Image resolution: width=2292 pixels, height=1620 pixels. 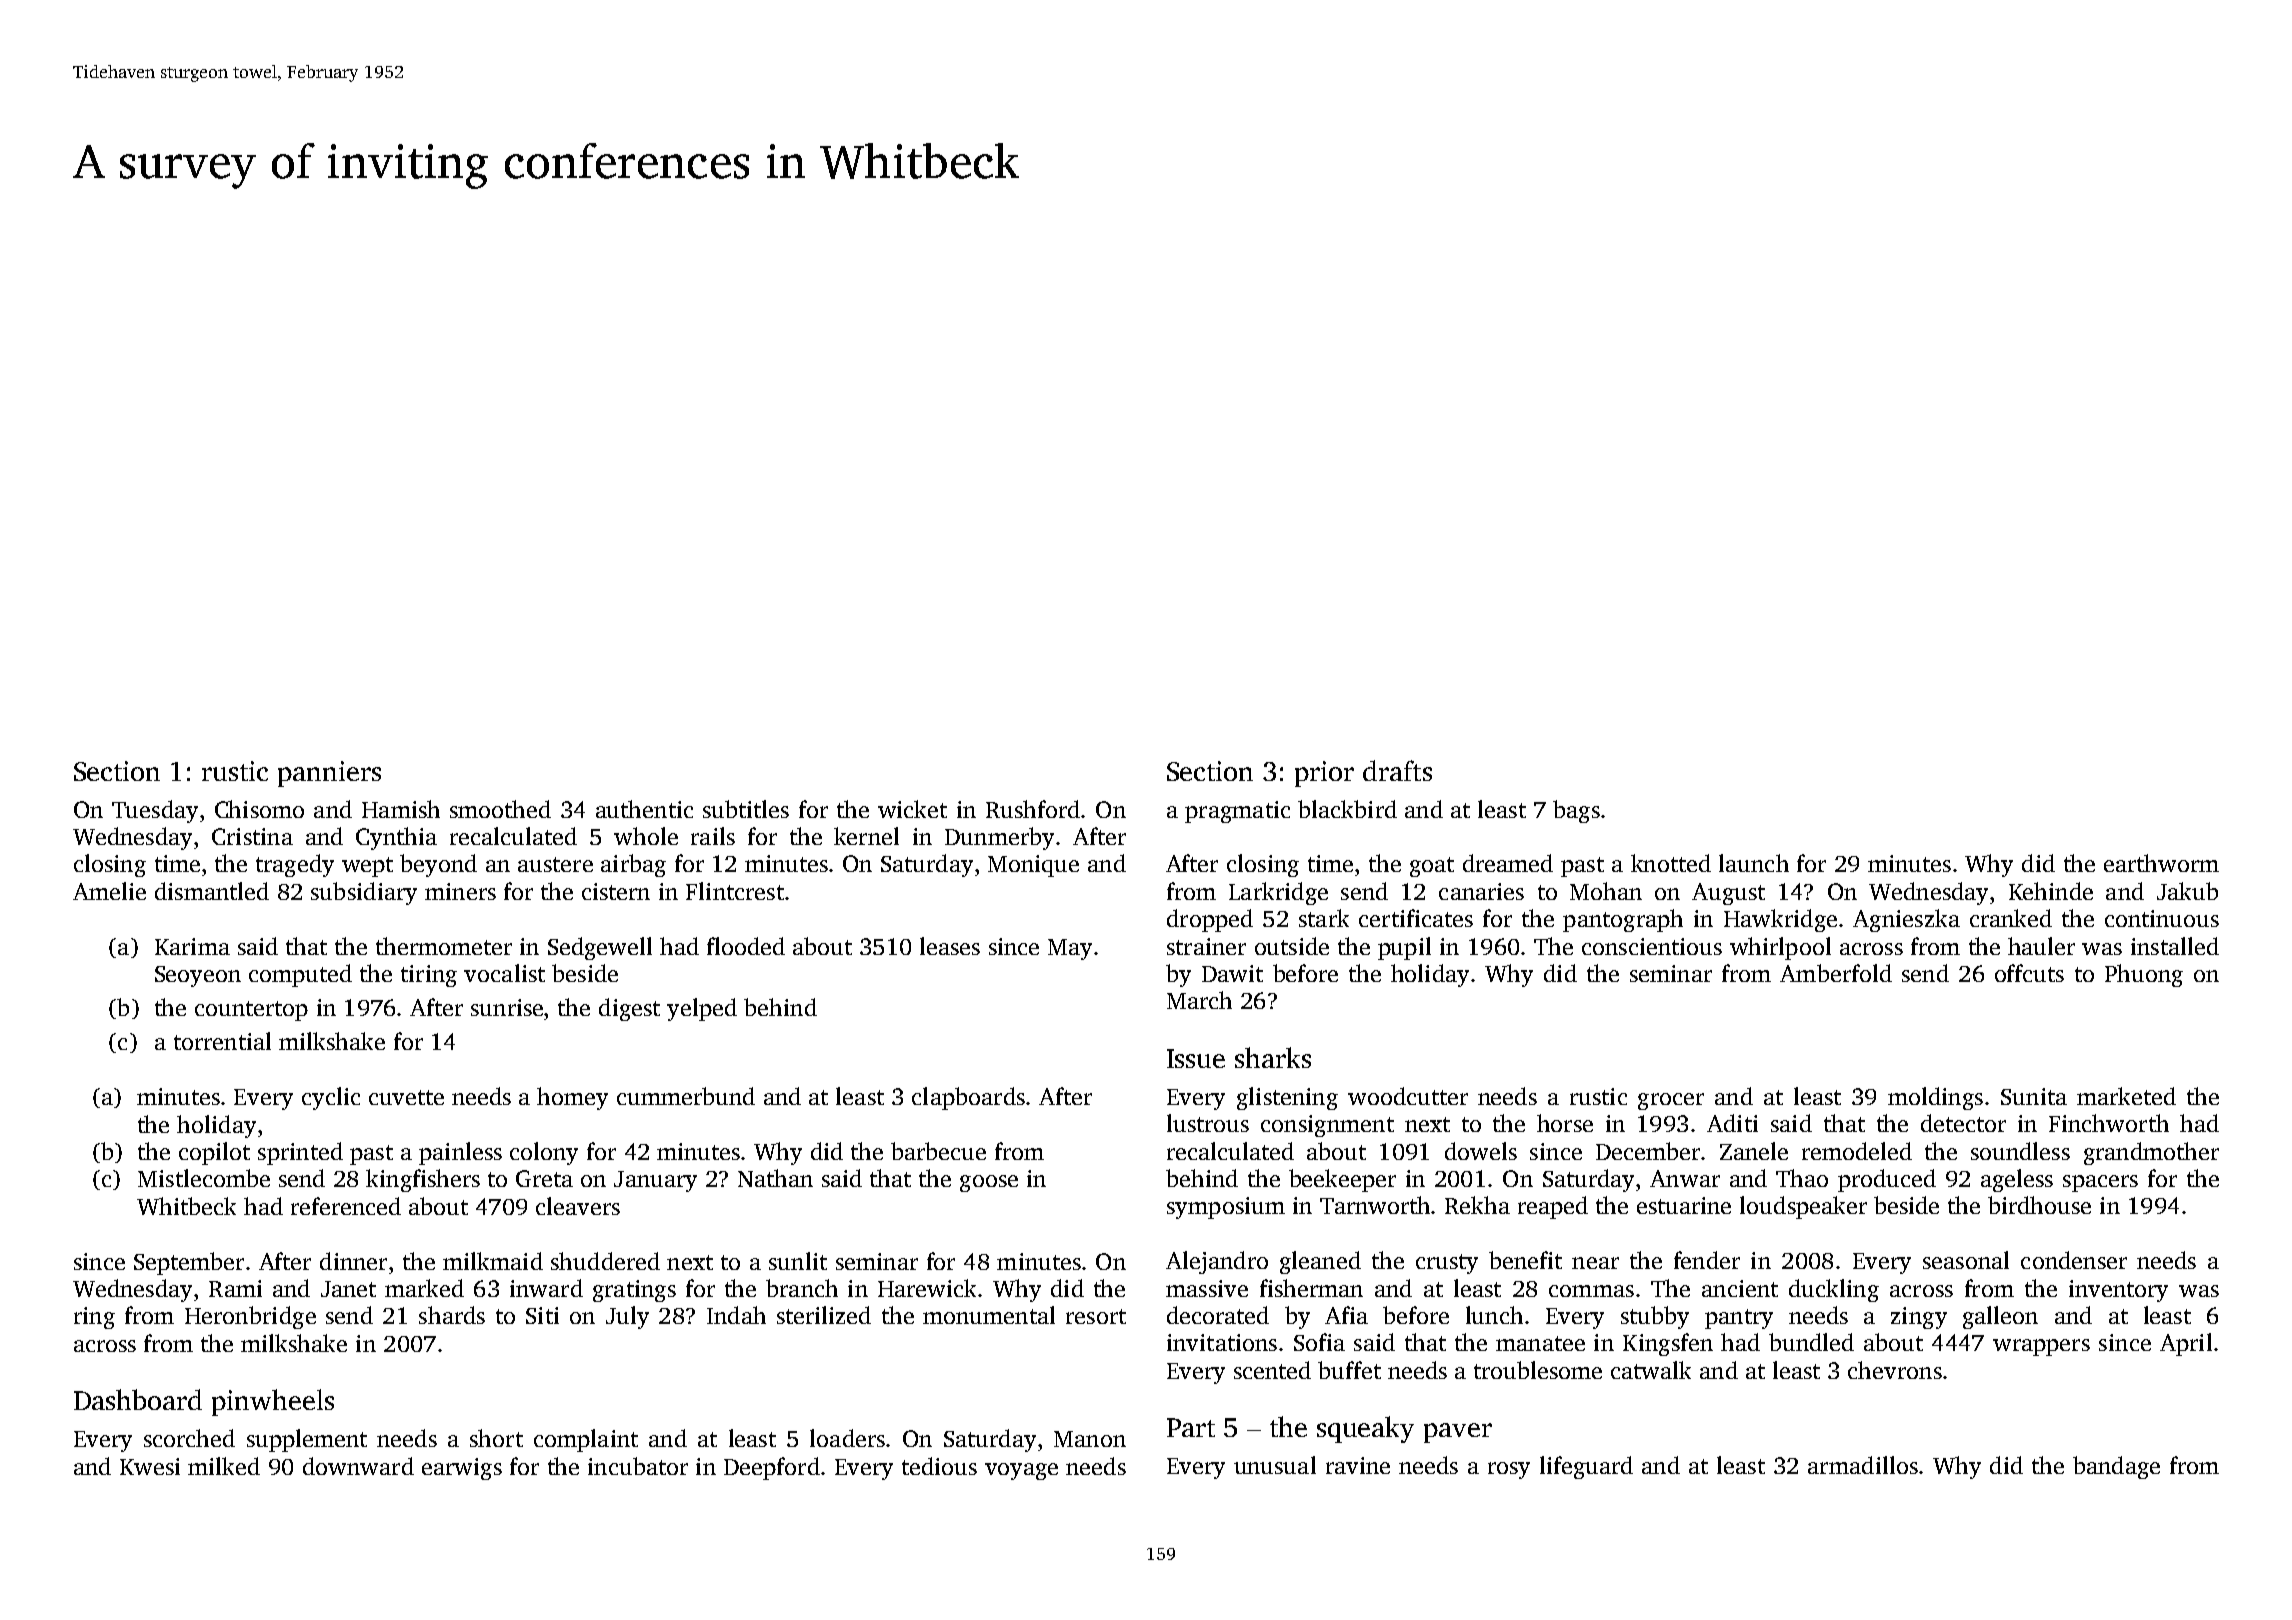 I want to click on cuvette, so click(x=406, y=1097).
